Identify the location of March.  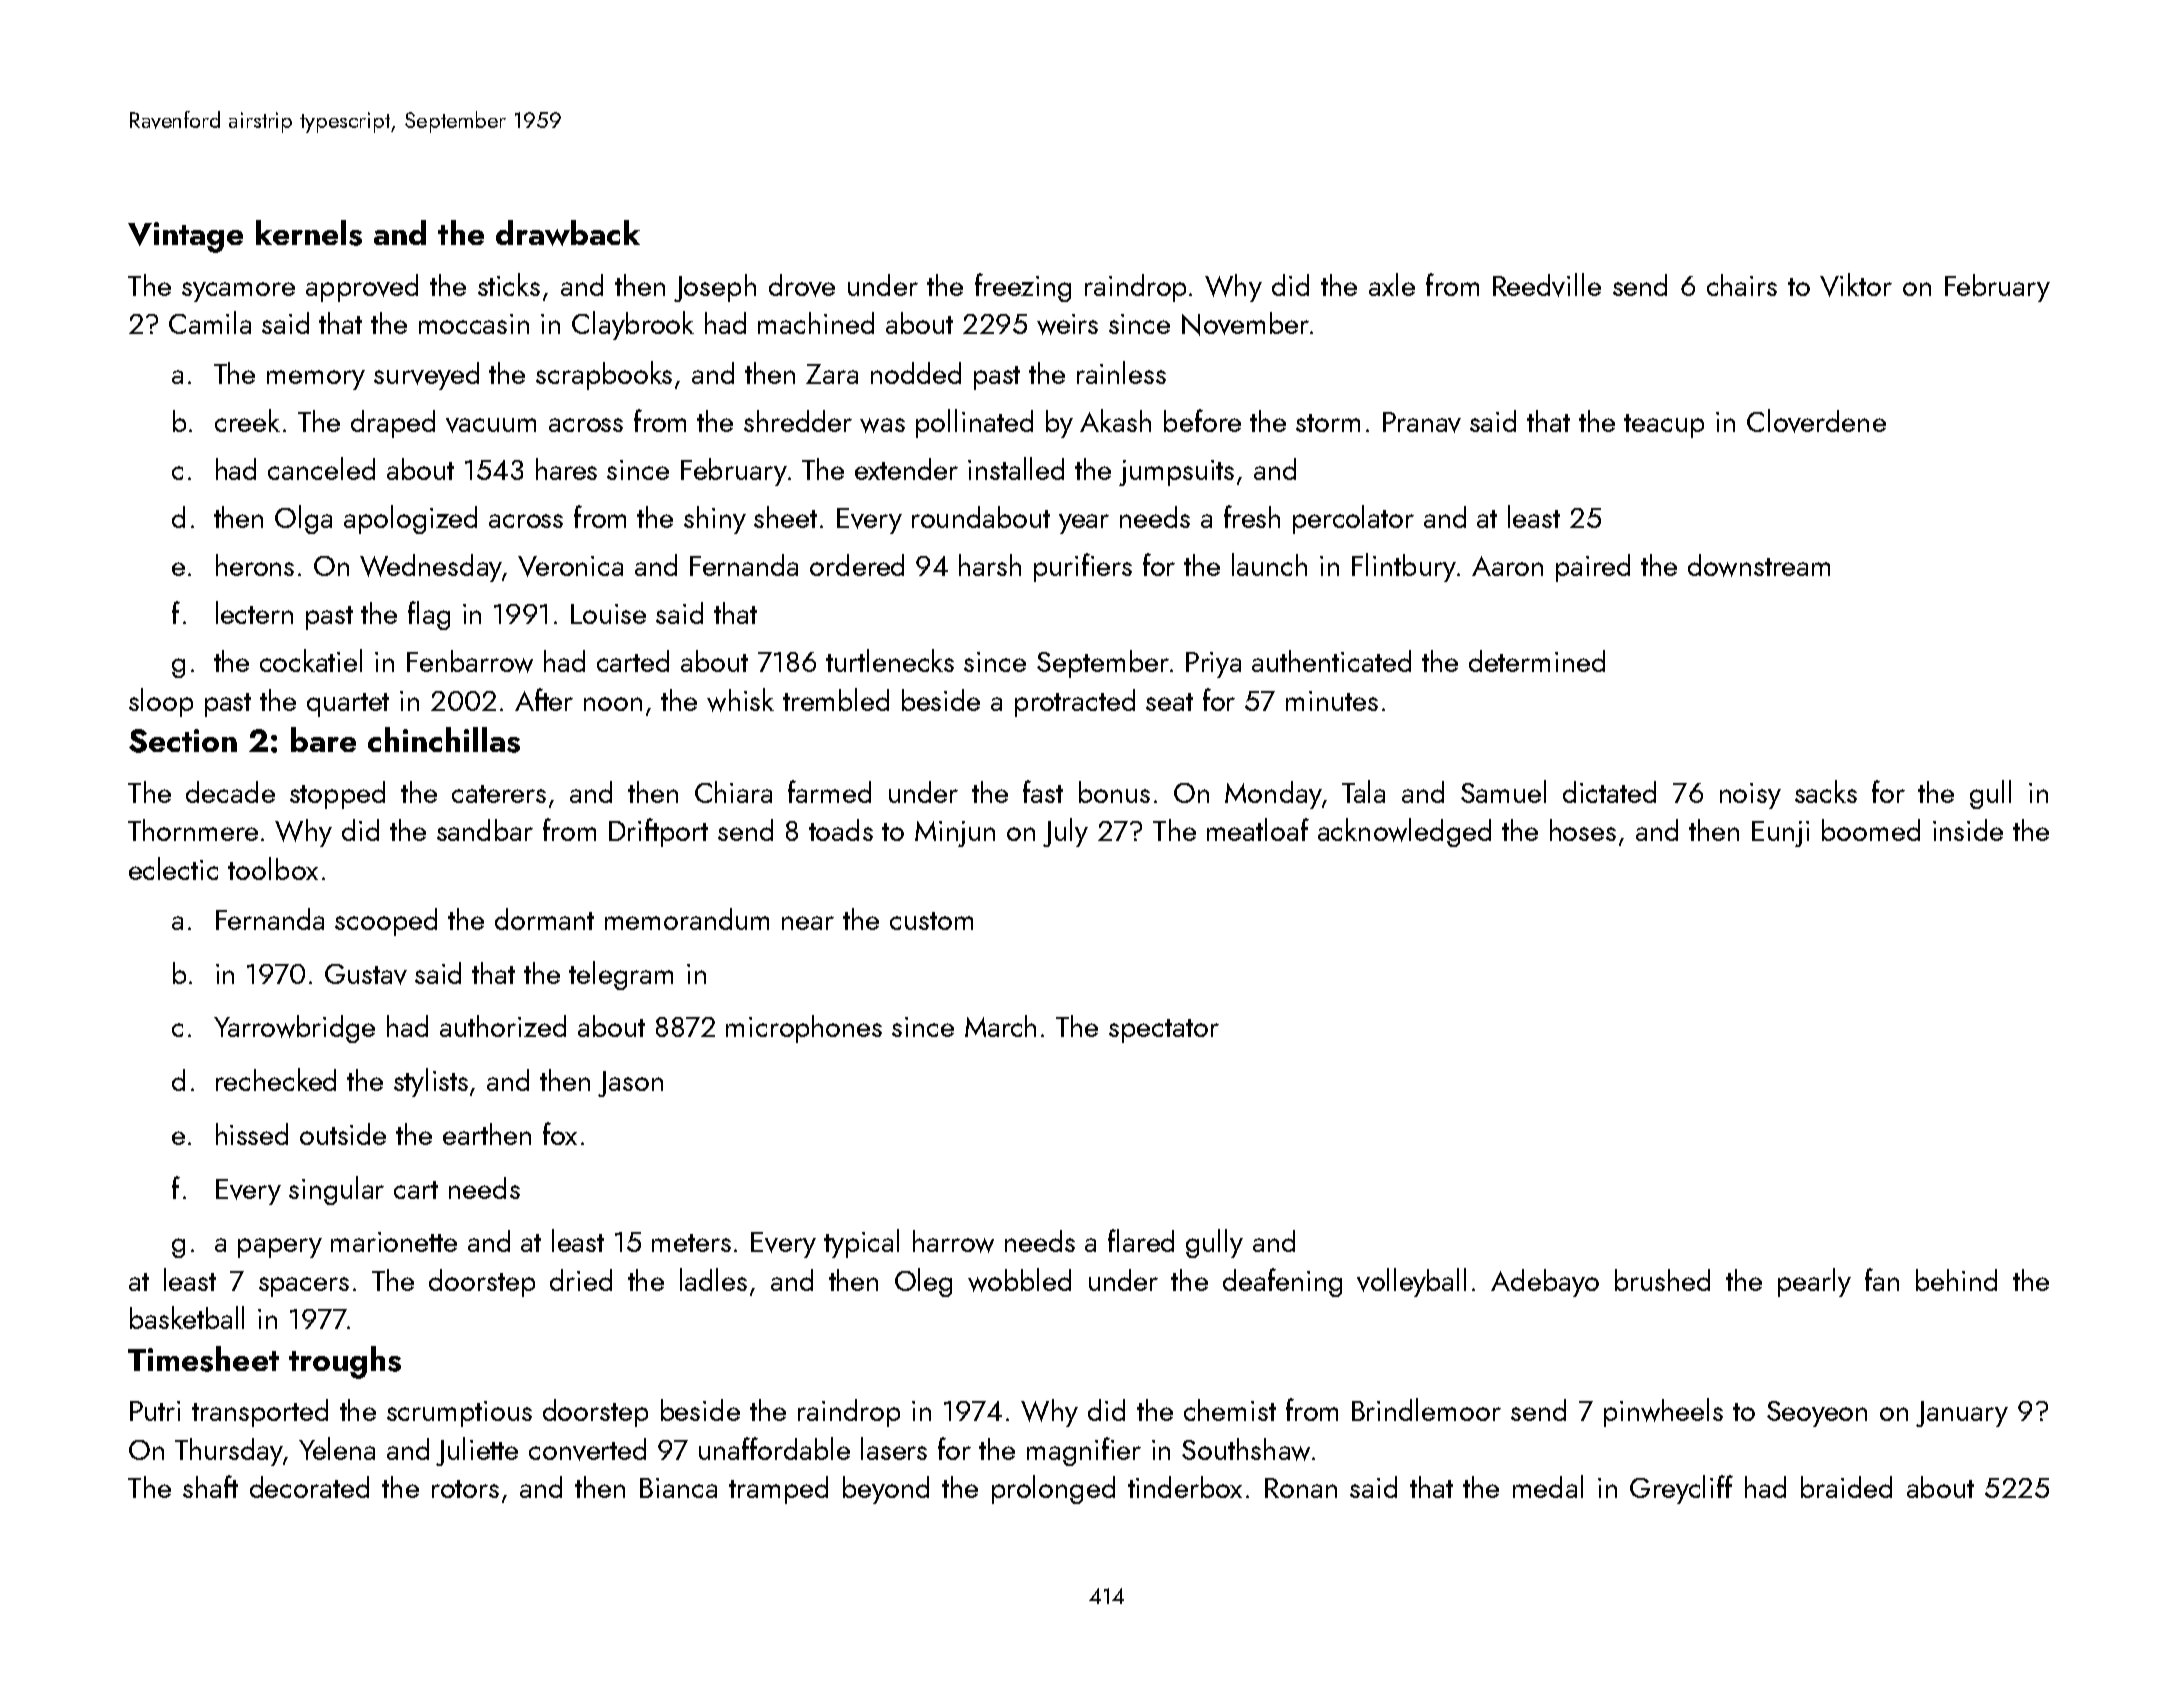
(1000, 1026).
